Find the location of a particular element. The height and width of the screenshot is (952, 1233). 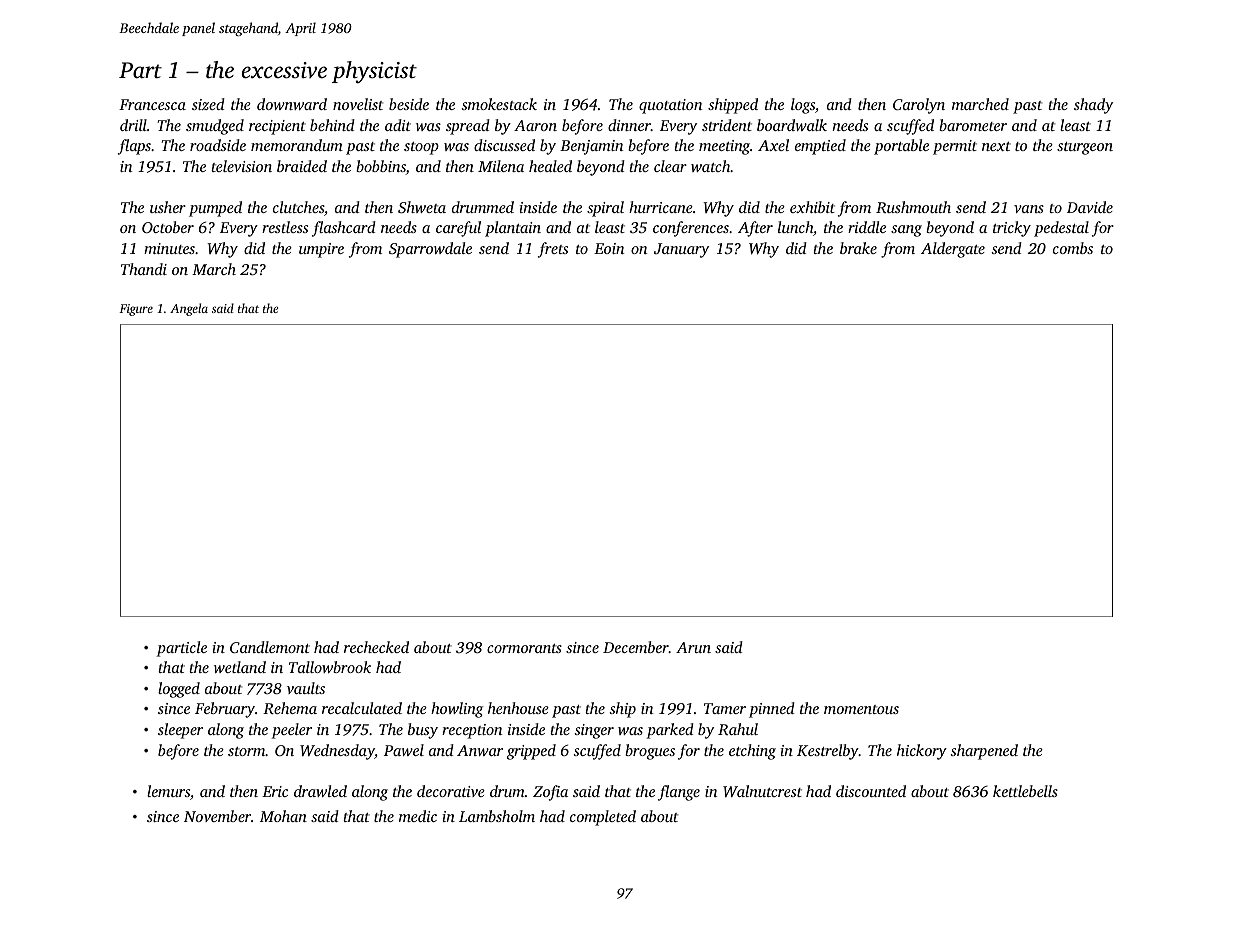

completed is located at coordinates (603, 818).
